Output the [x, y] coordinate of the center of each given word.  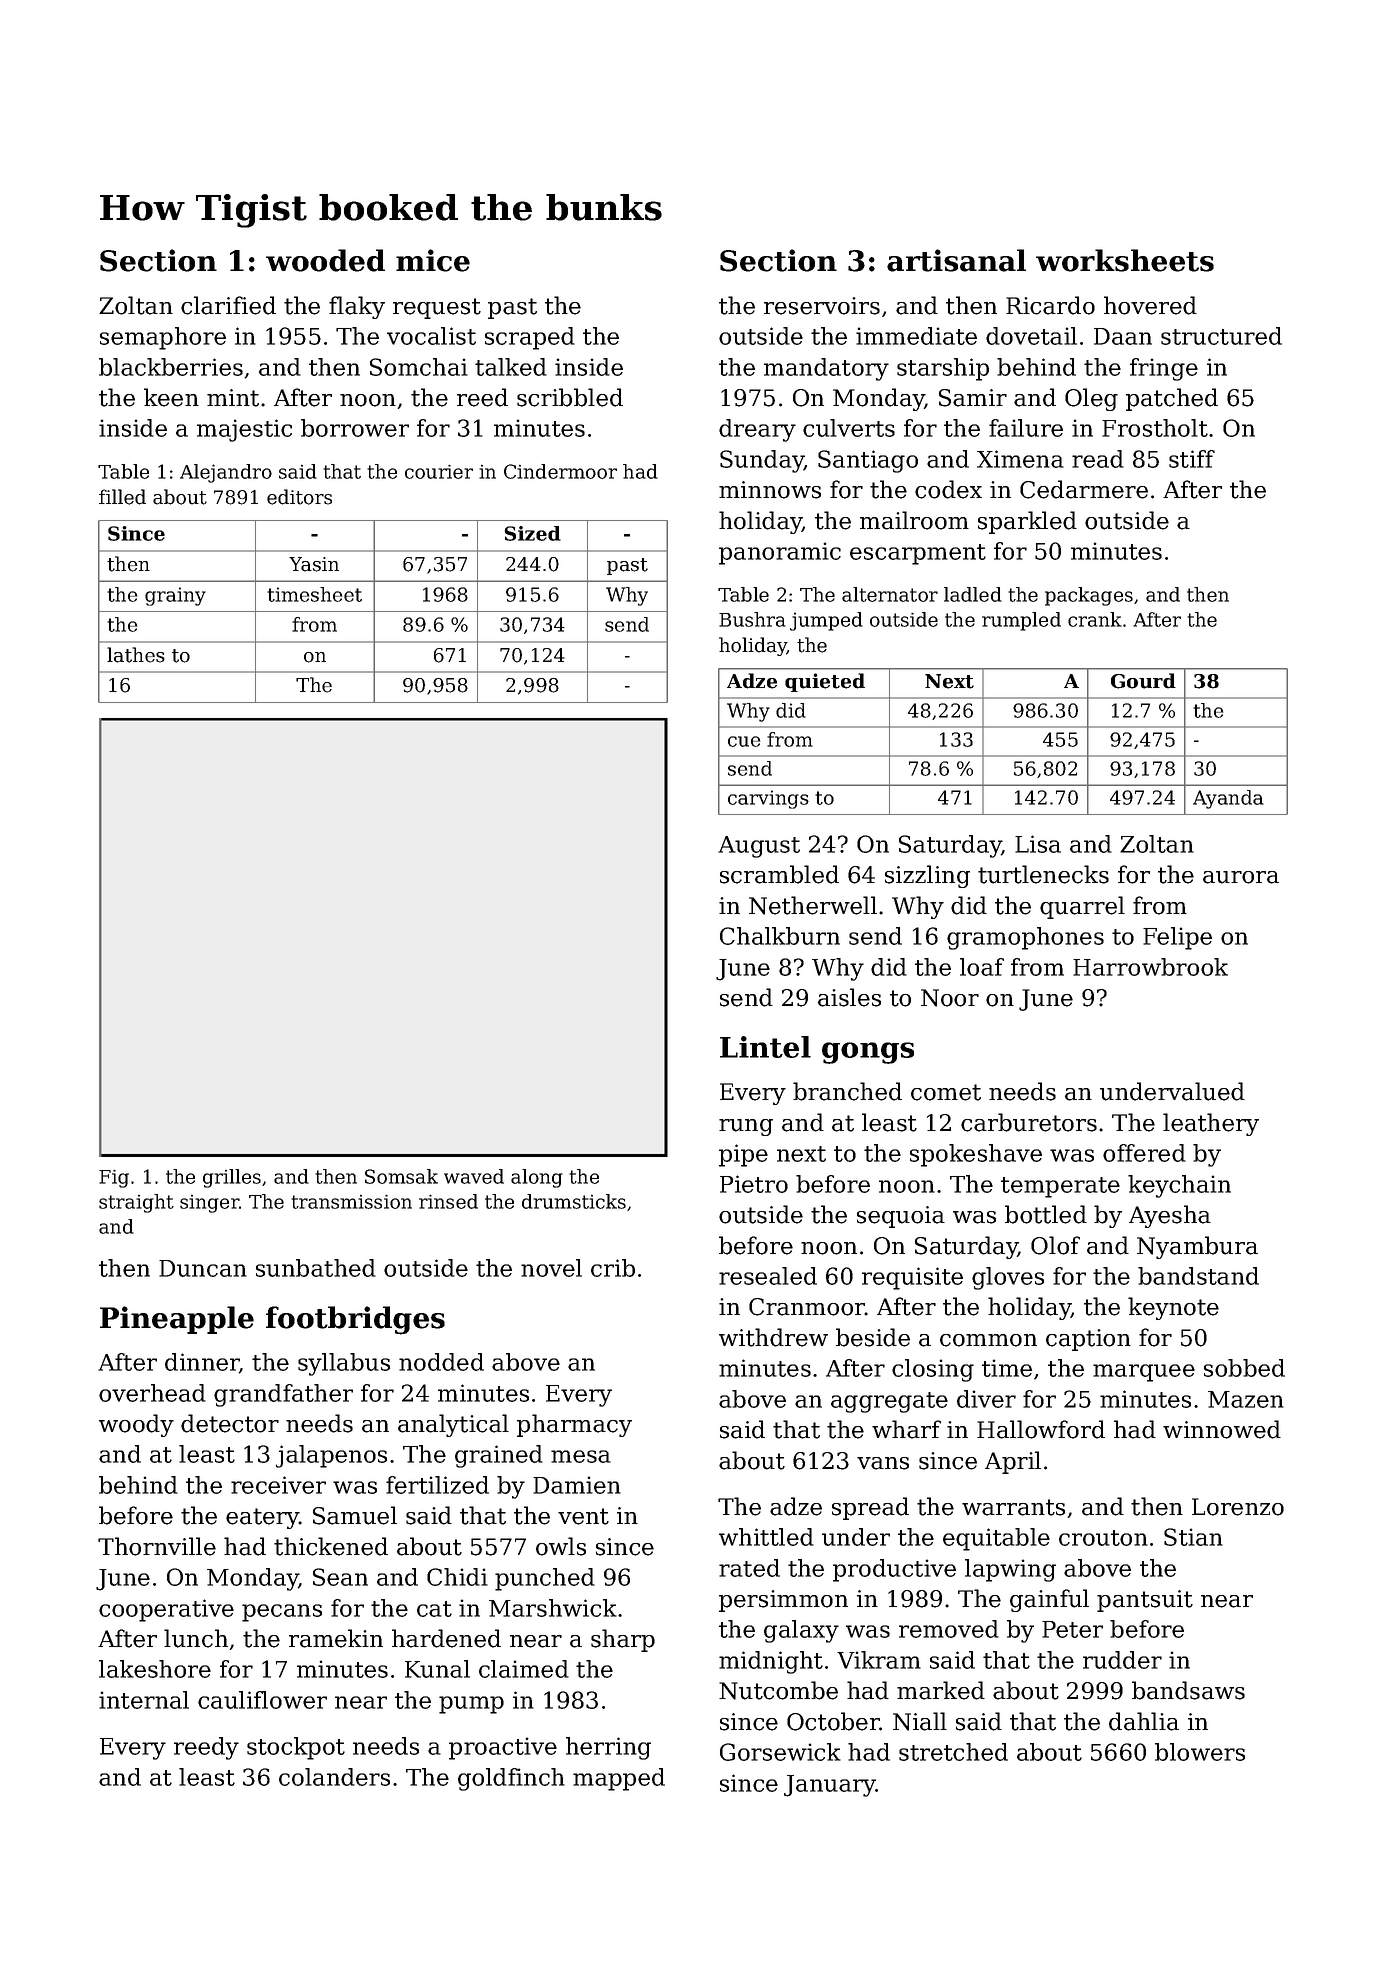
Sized [532, 533]
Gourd [1143, 681]
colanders [334, 1777]
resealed [768, 1276]
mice [433, 260]
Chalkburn [780, 936]
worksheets [1125, 260]
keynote [1173, 1308]
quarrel [1082, 907]
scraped [530, 338]
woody [136, 1425]
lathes [136, 655]
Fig [114, 1179]
